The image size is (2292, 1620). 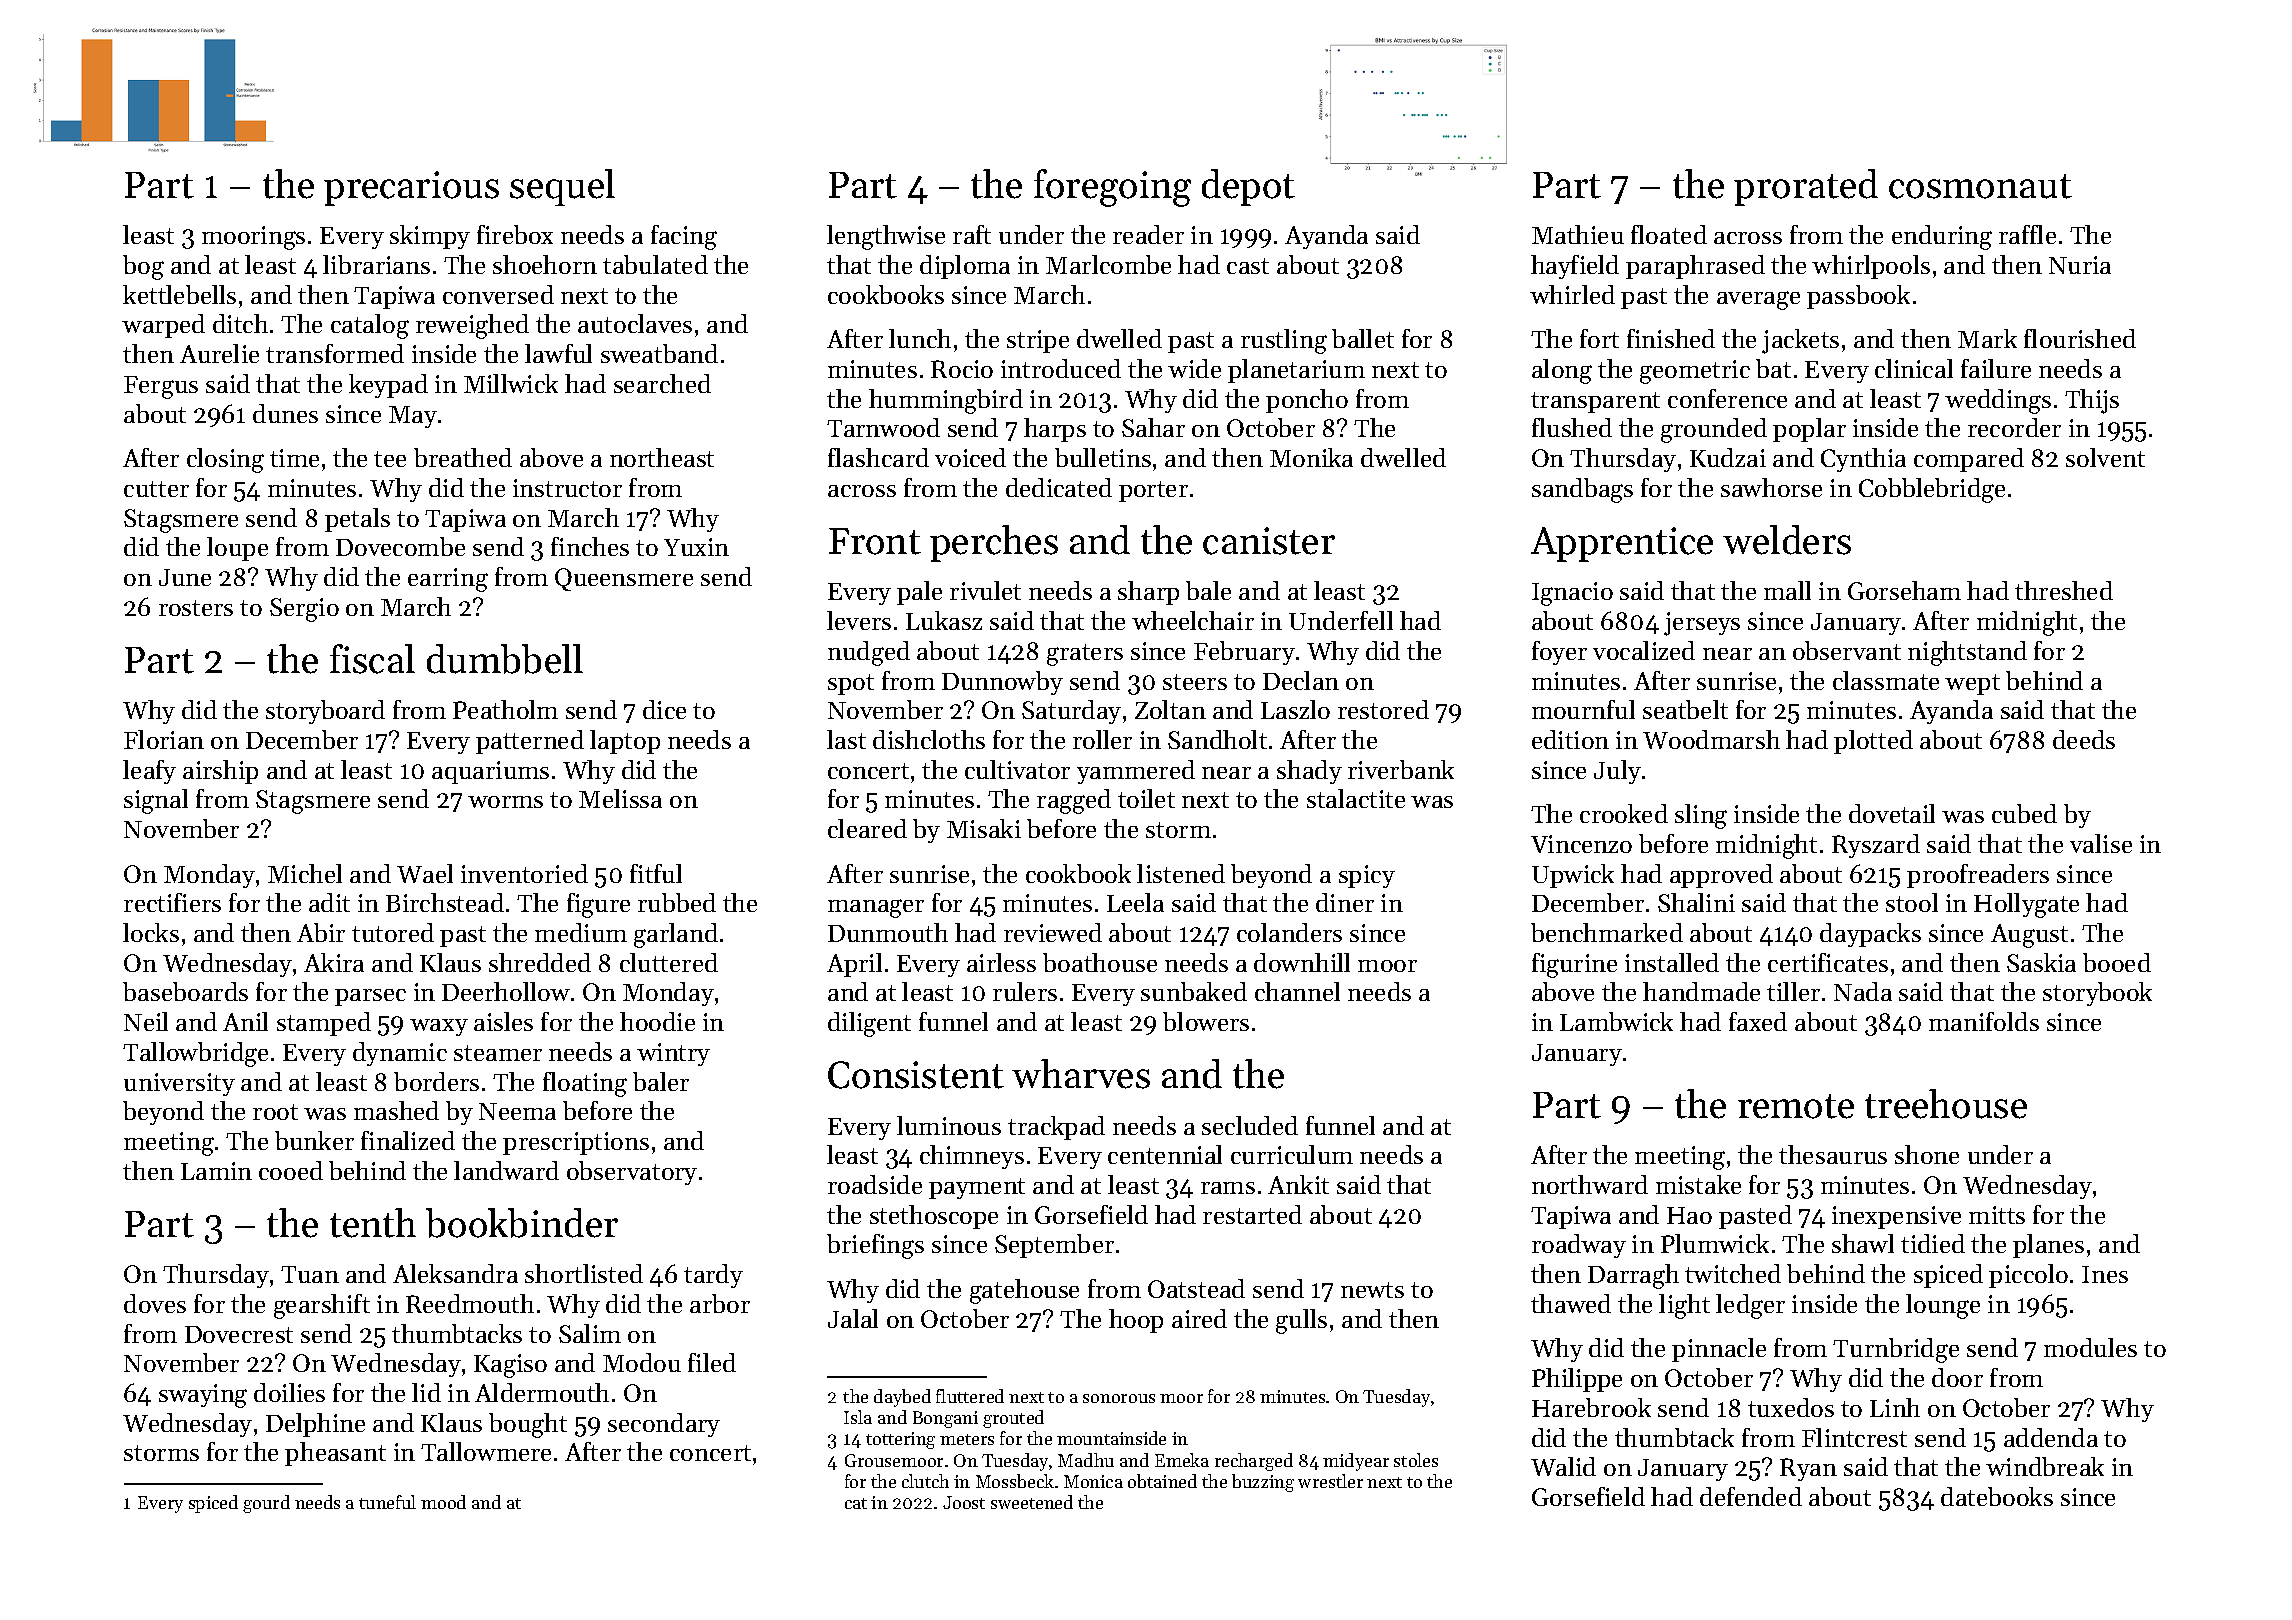 I want to click on precarious, so click(x=411, y=188).
